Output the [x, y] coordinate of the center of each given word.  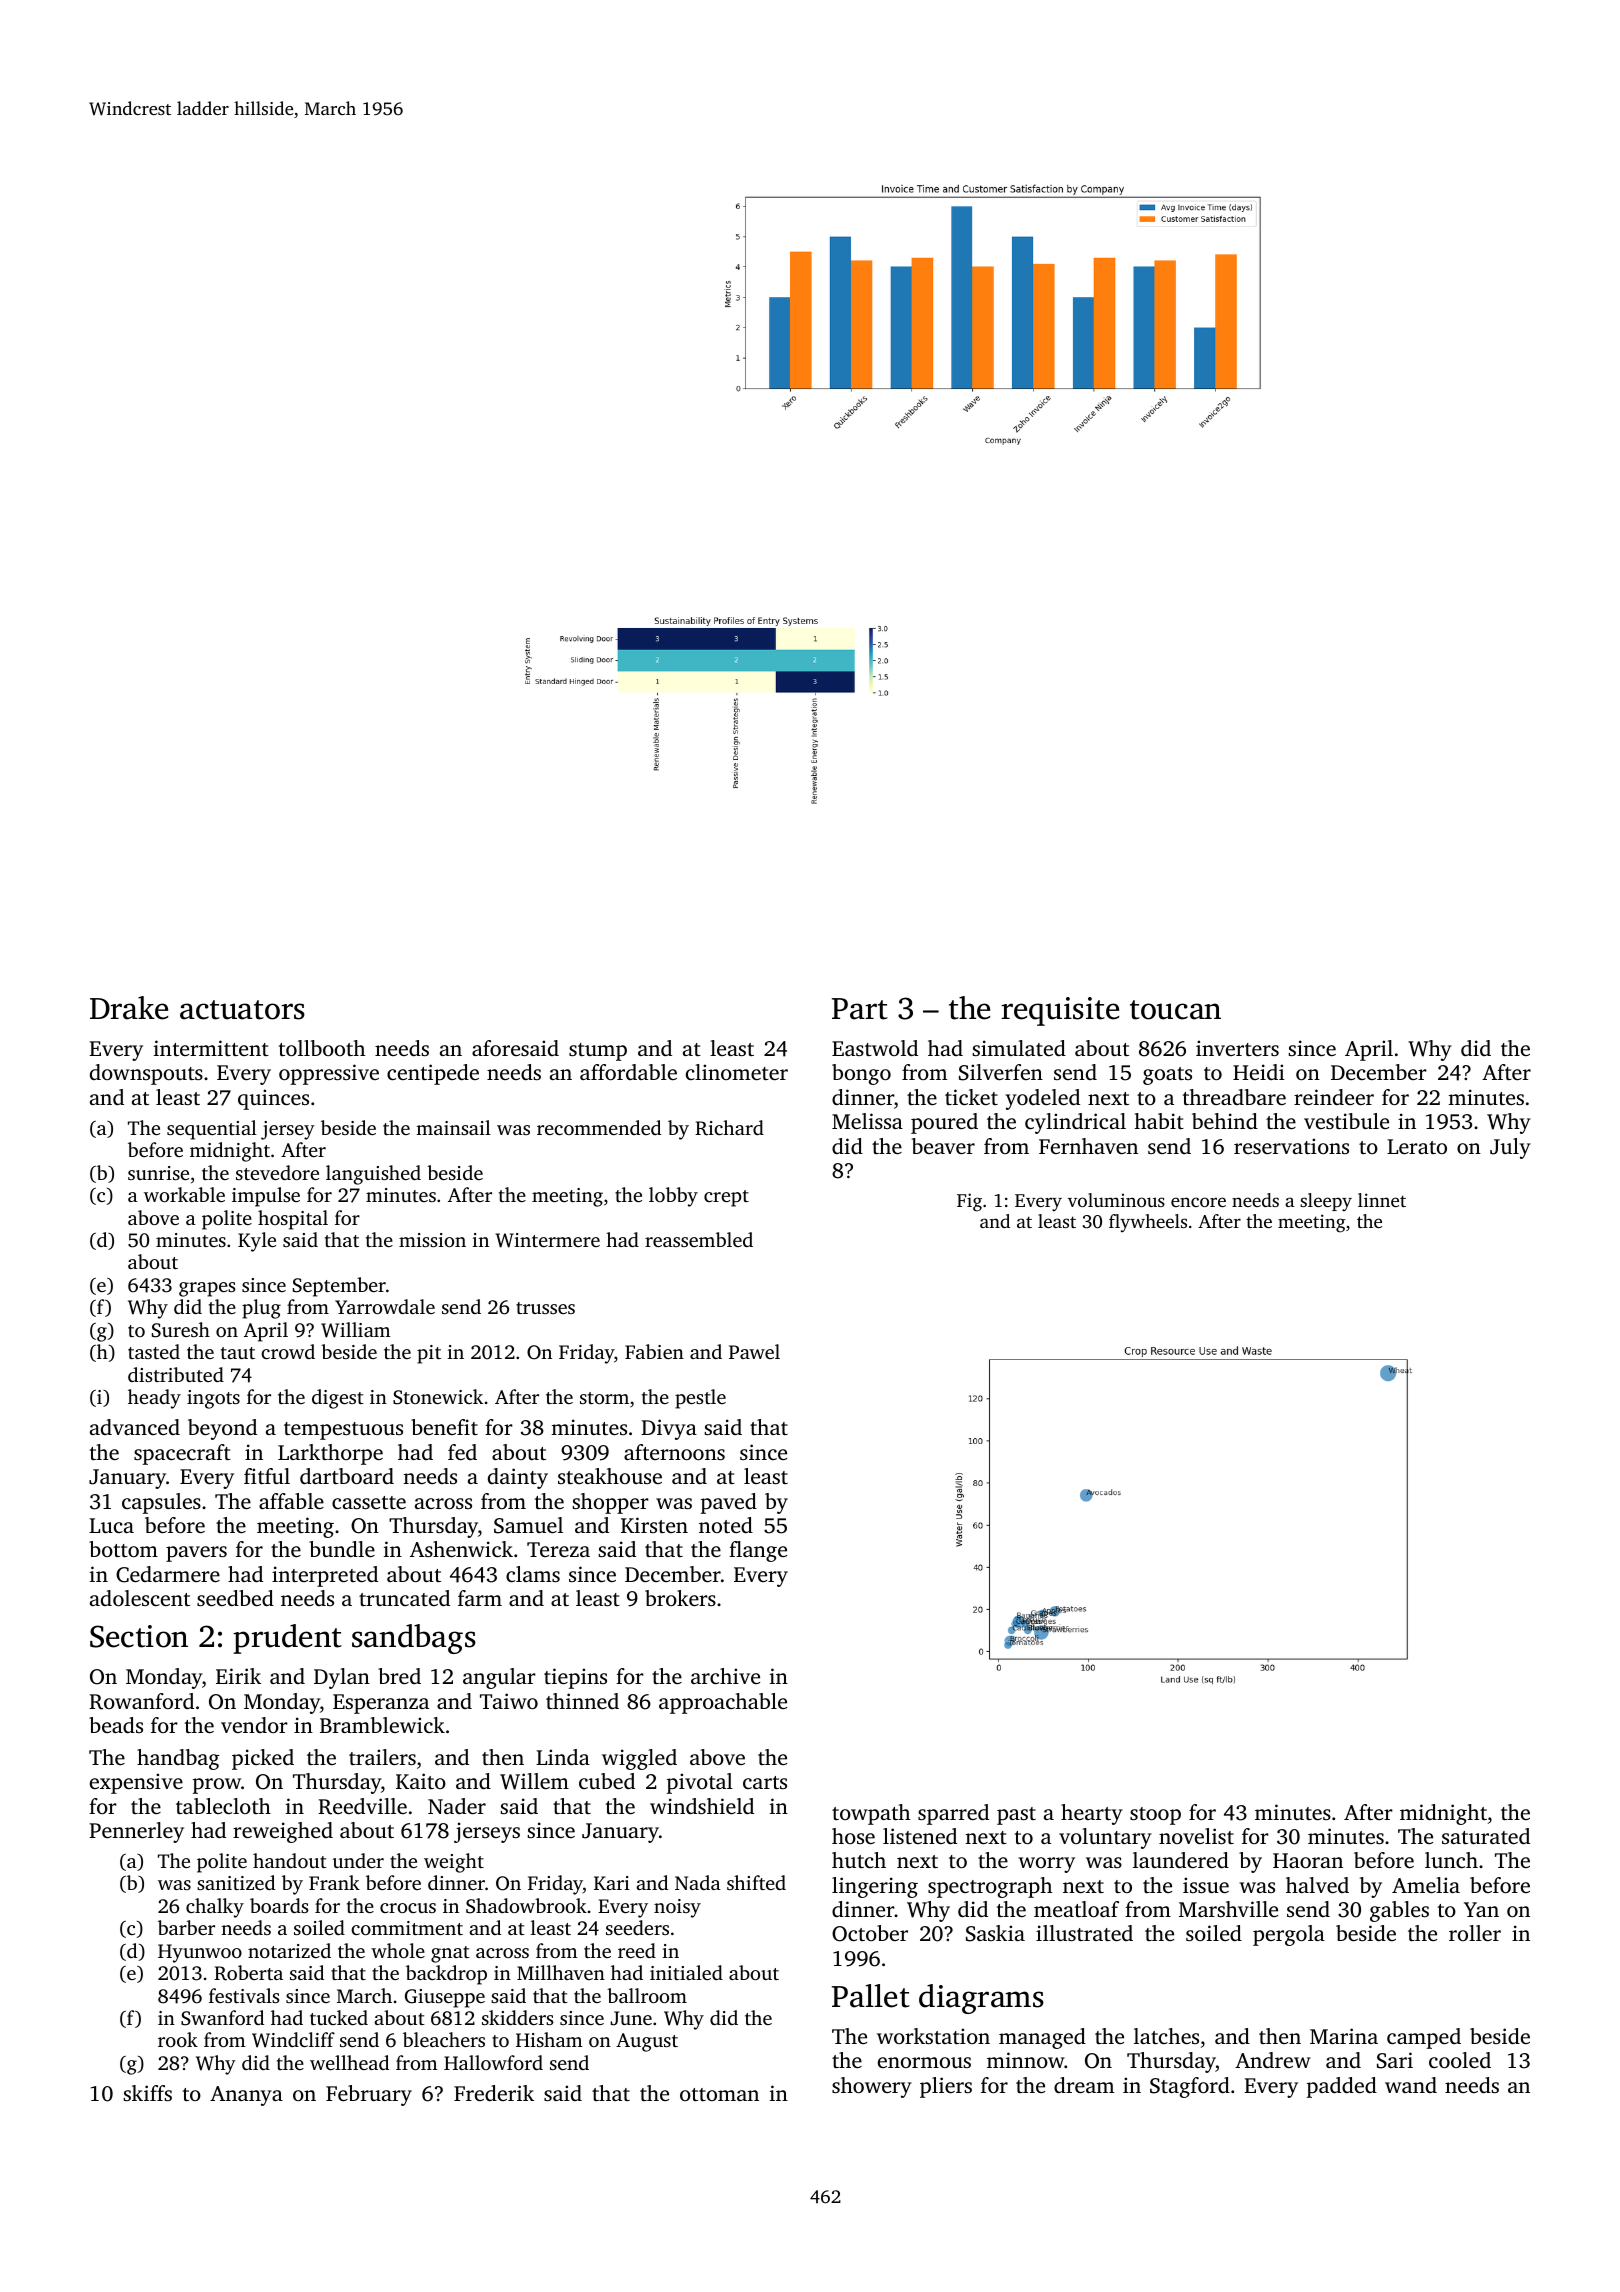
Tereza [558, 1549]
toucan [1175, 1010]
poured [944, 1123]
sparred [953, 1814]
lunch [1451, 1860]
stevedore [277, 1172]
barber [186, 1927]
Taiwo [509, 1701]
